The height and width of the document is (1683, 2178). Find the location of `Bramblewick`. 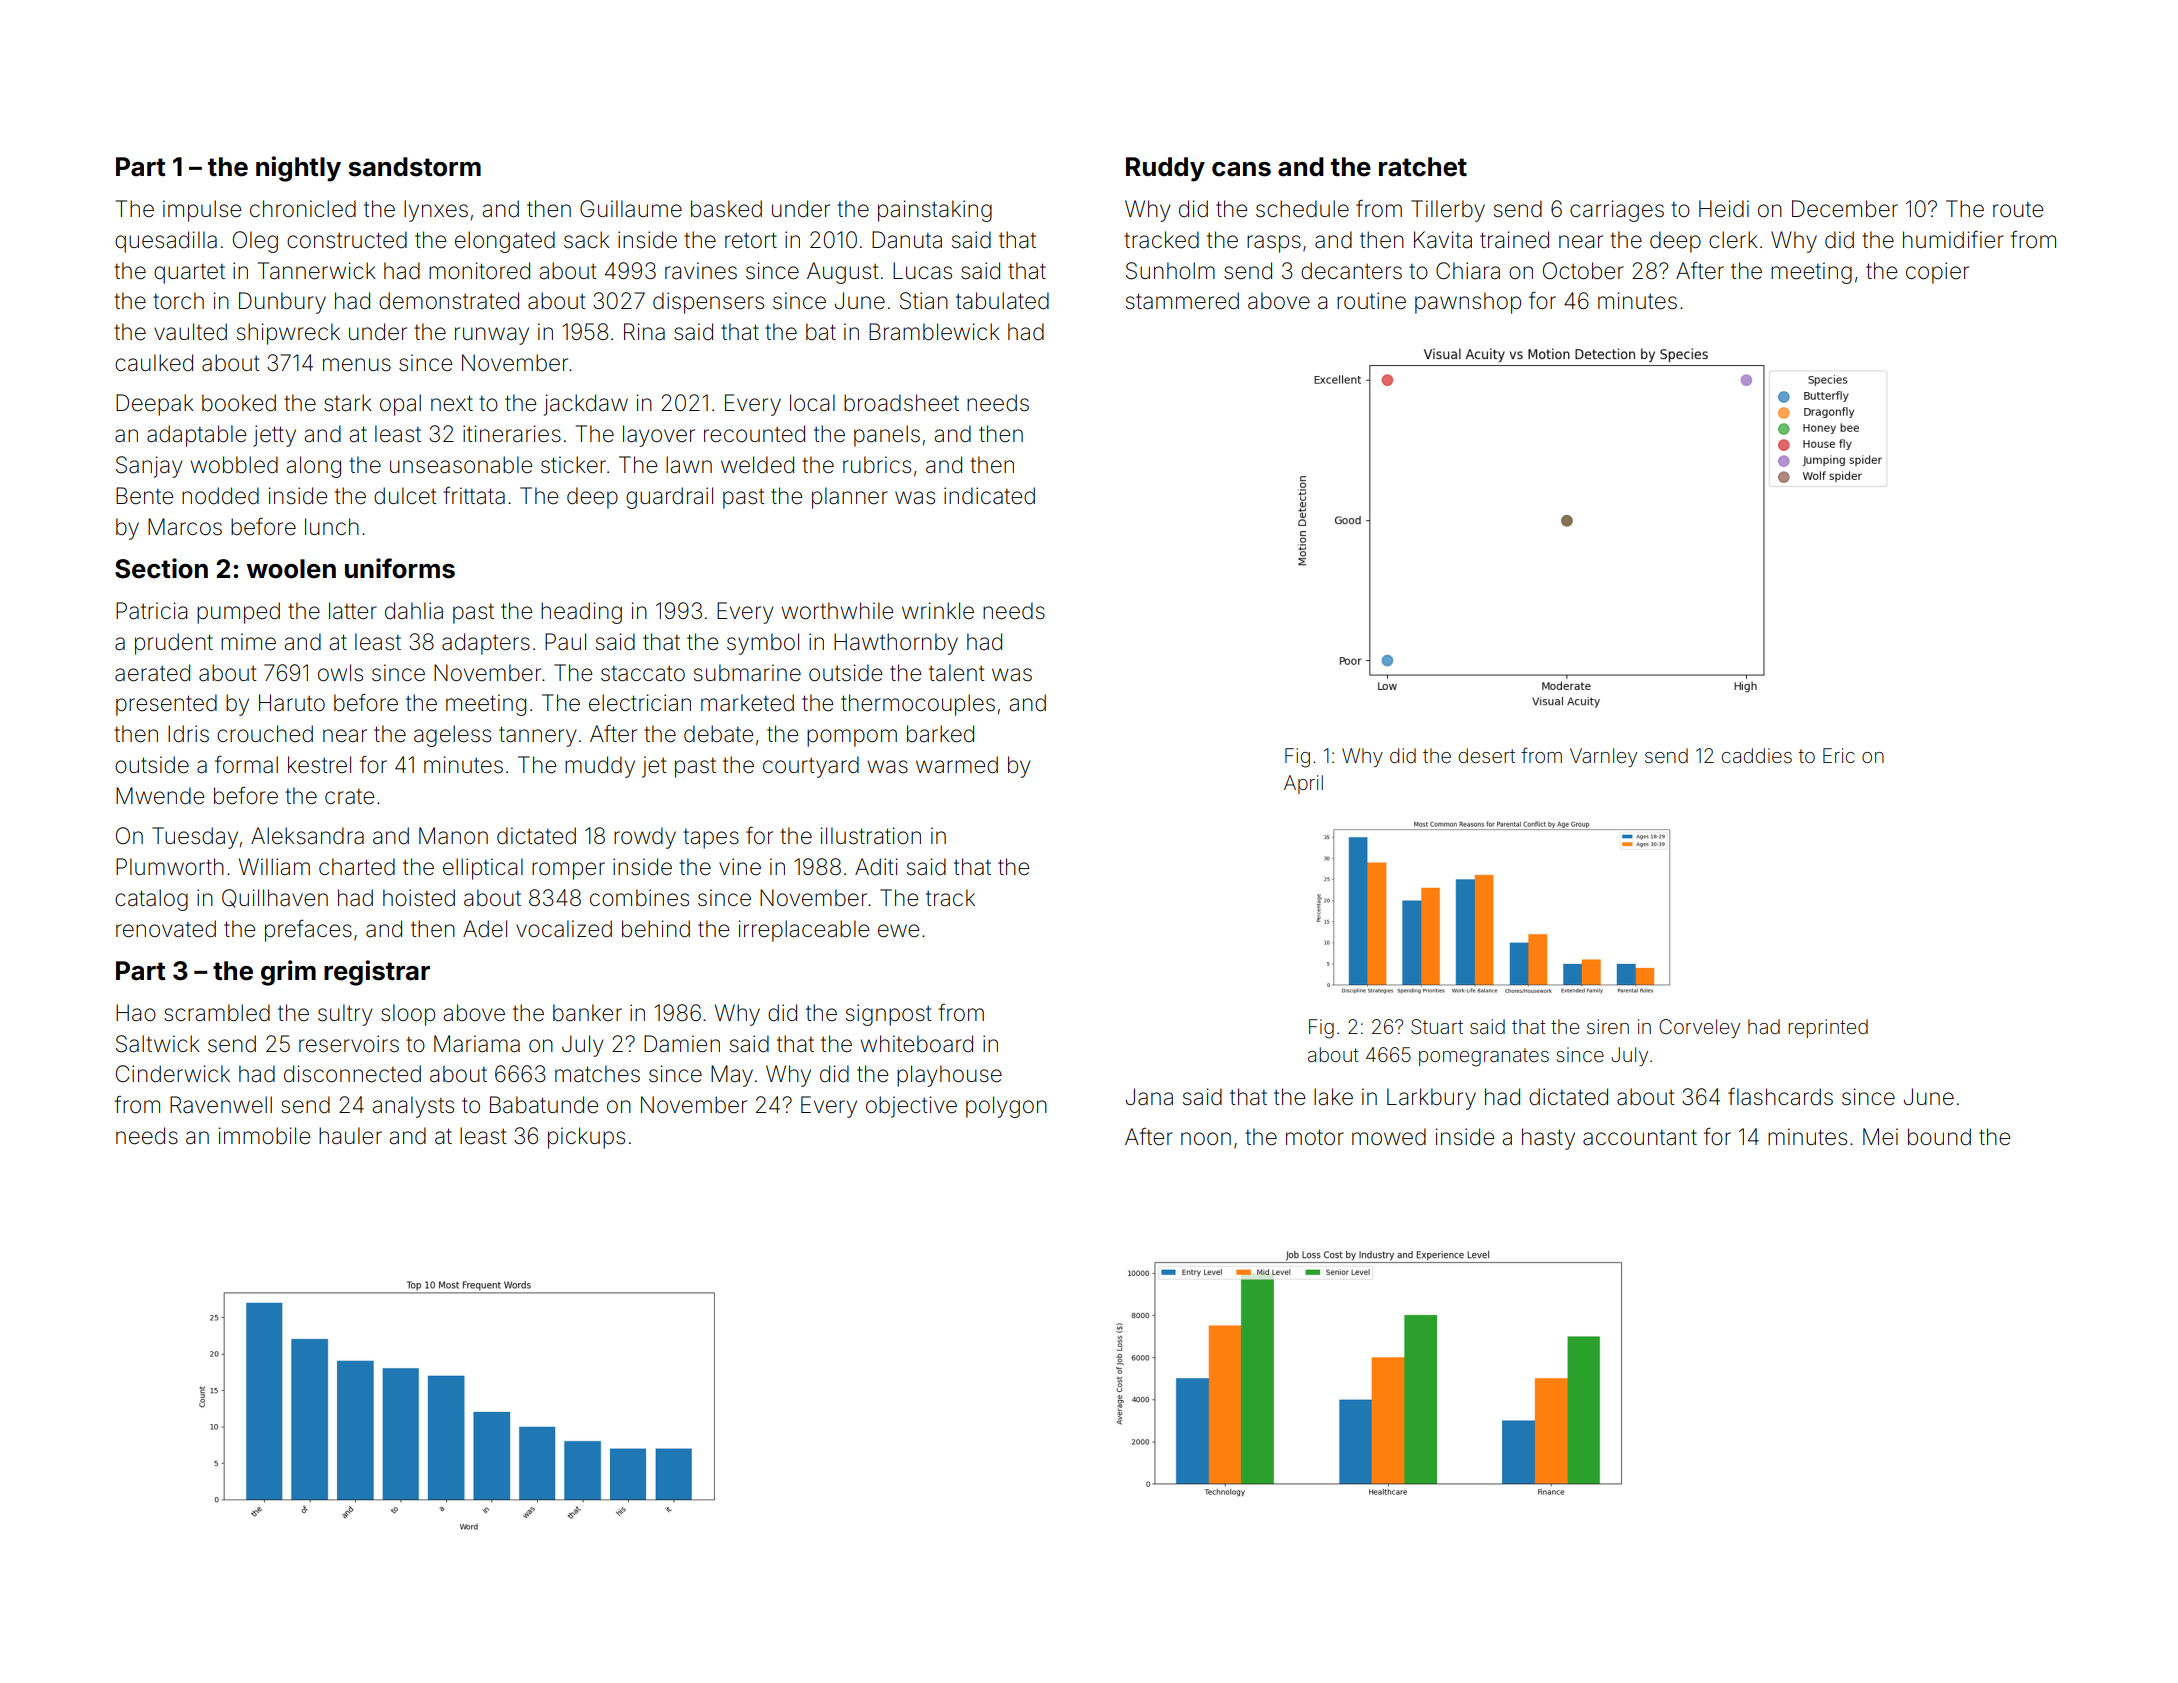

Bramblewick is located at coordinates (934, 332).
